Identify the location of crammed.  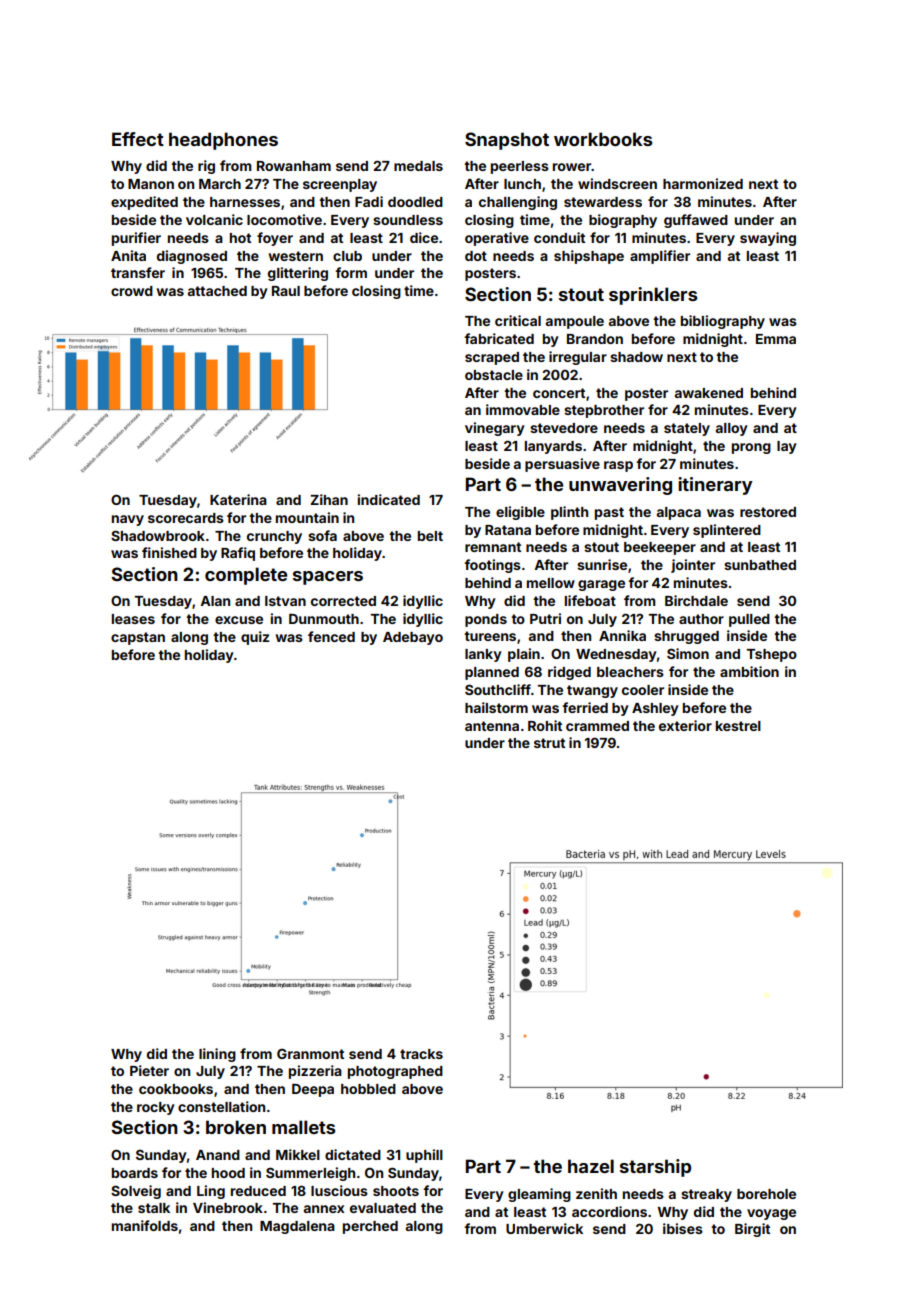
(597, 726).
